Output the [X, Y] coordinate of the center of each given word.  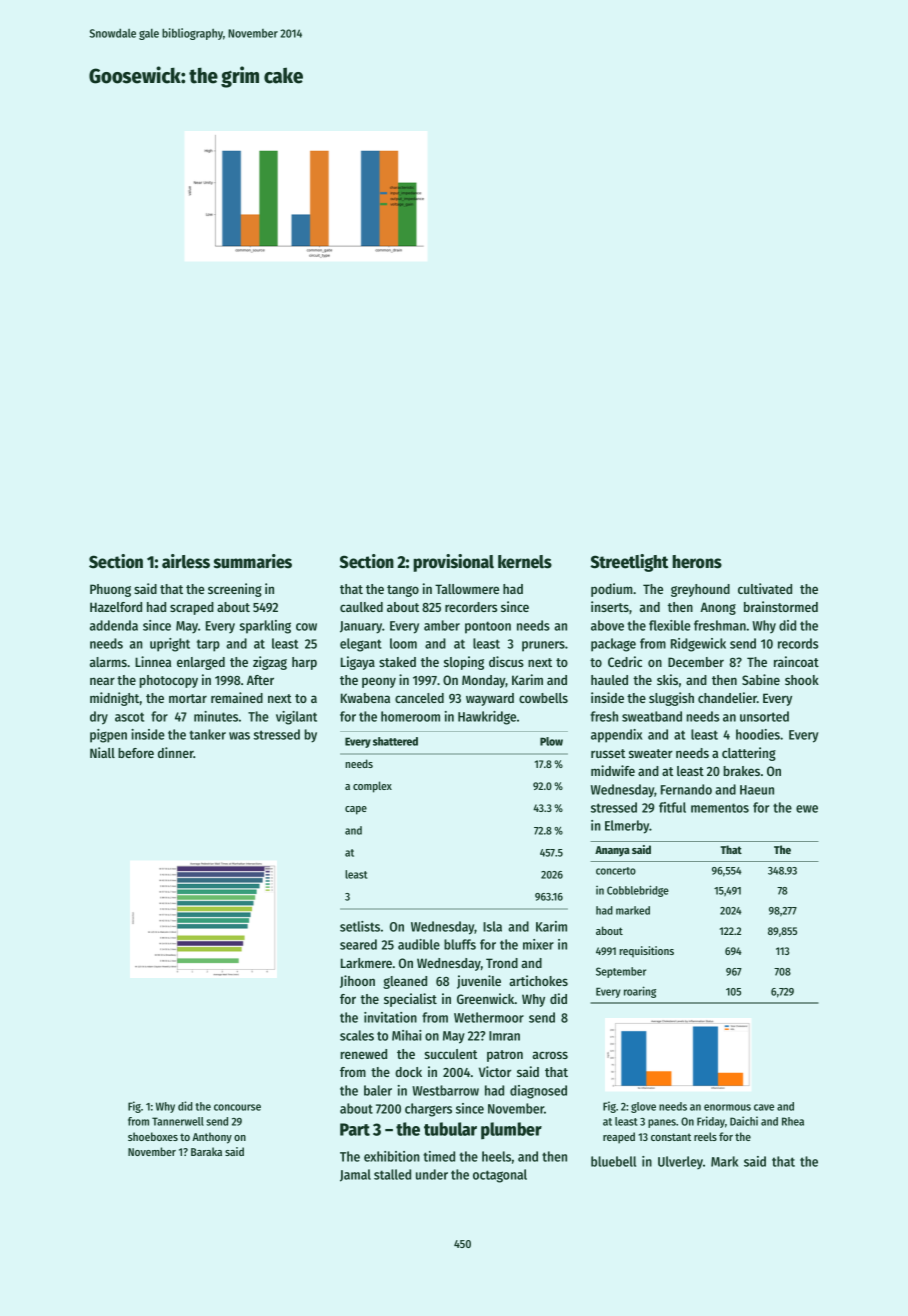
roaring [640, 992]
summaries [253, 561]
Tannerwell [178, 1121]
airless [186, 561]
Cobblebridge [638, 891]
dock [408, 1072]
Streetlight [629, 563]
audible [419, 944]
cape [356, 810]
